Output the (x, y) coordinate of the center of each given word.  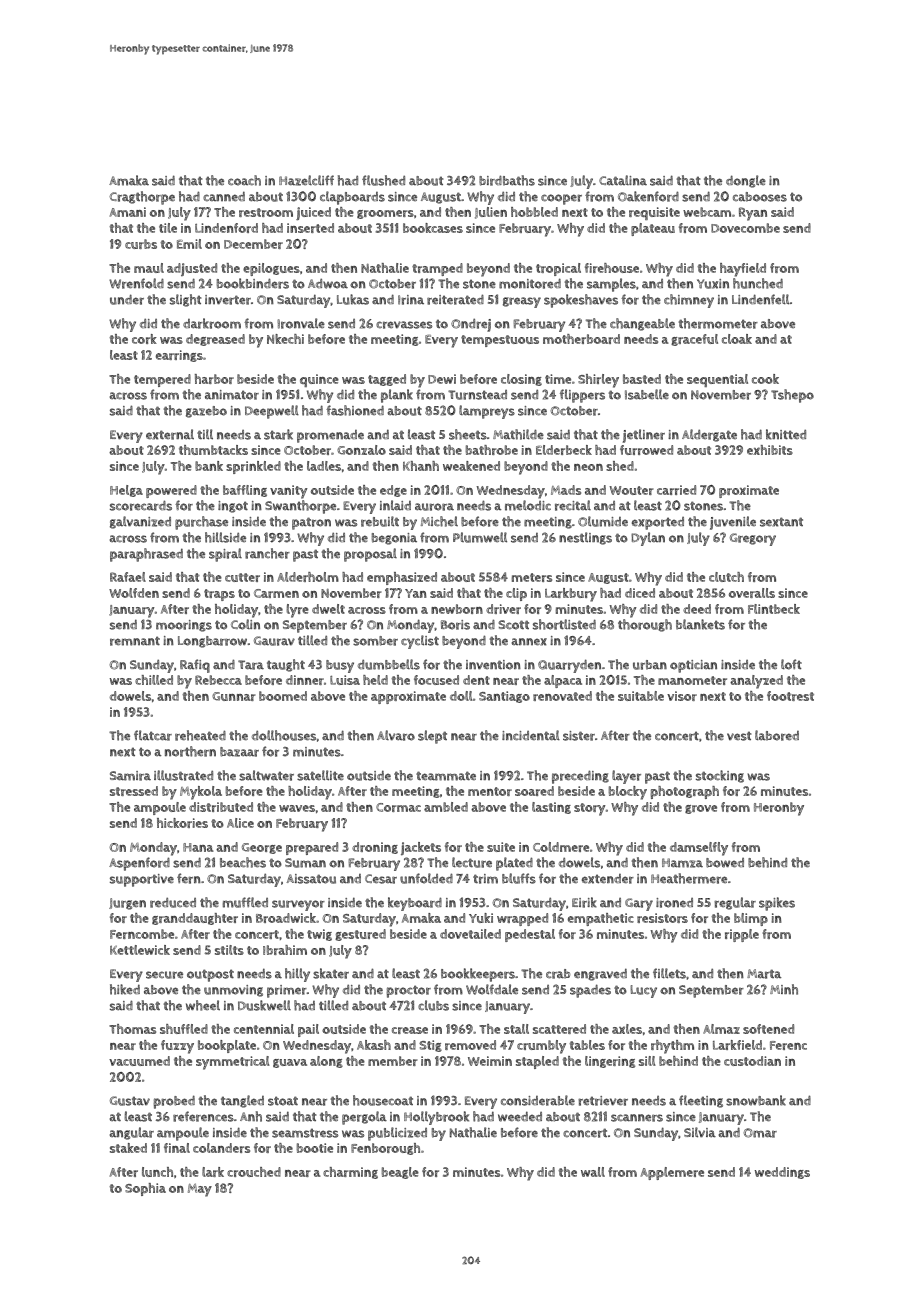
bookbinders (253, 283)
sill (647, 1061)
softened (768, 1029)
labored (777, 735)
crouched (254, 1172)
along (326, 1062)
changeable (642, 324)
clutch (726, 577)
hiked (125, 989)
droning (375, 848)
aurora (434, 507)
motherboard (581, 339)
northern (190, 751)
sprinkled (253, 467)
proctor (408, 991)
